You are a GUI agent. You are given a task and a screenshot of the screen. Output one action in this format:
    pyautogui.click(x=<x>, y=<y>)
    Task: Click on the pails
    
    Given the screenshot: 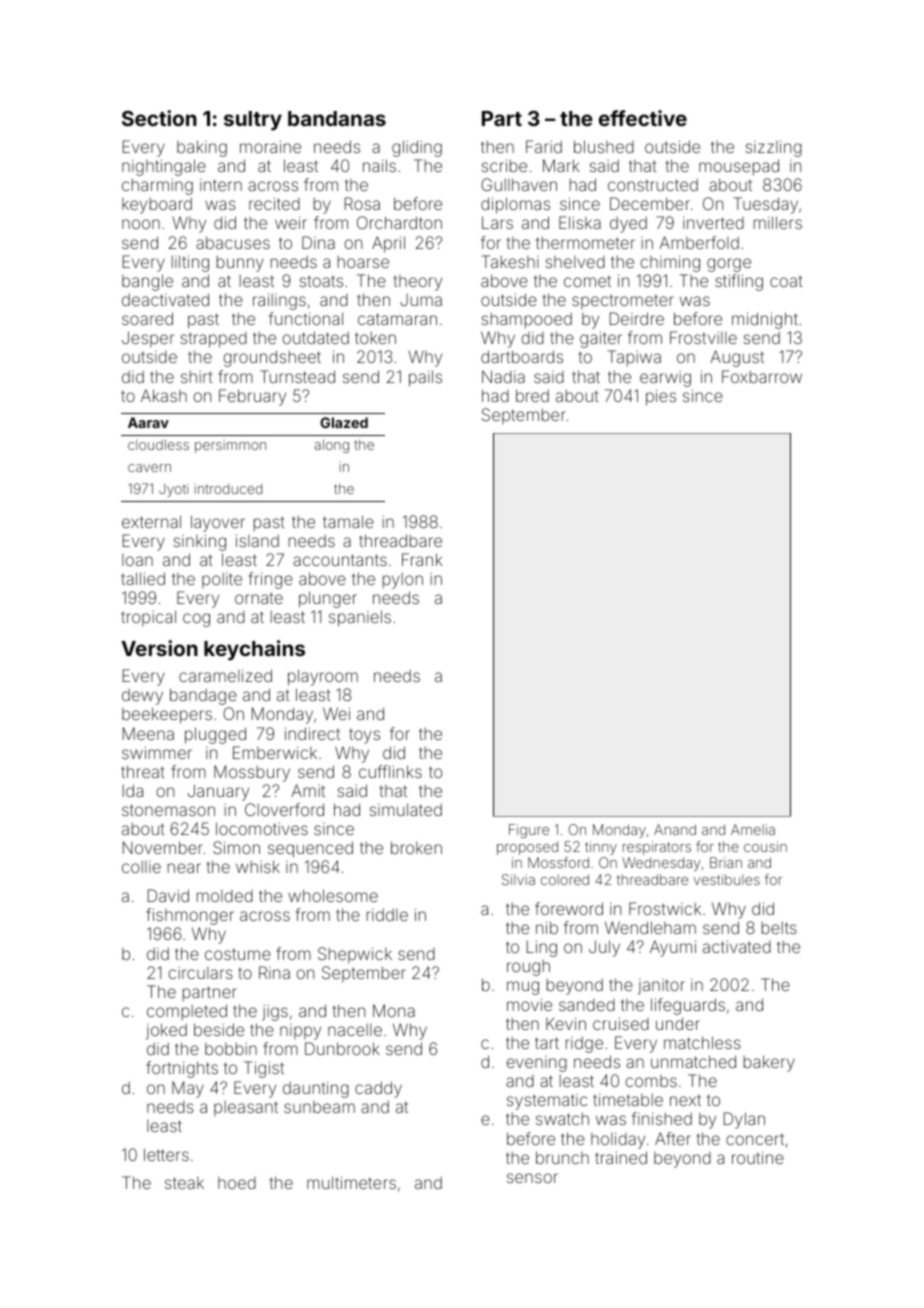 What is the action you would take?
    pyautogui.click(x=425, y=378)
